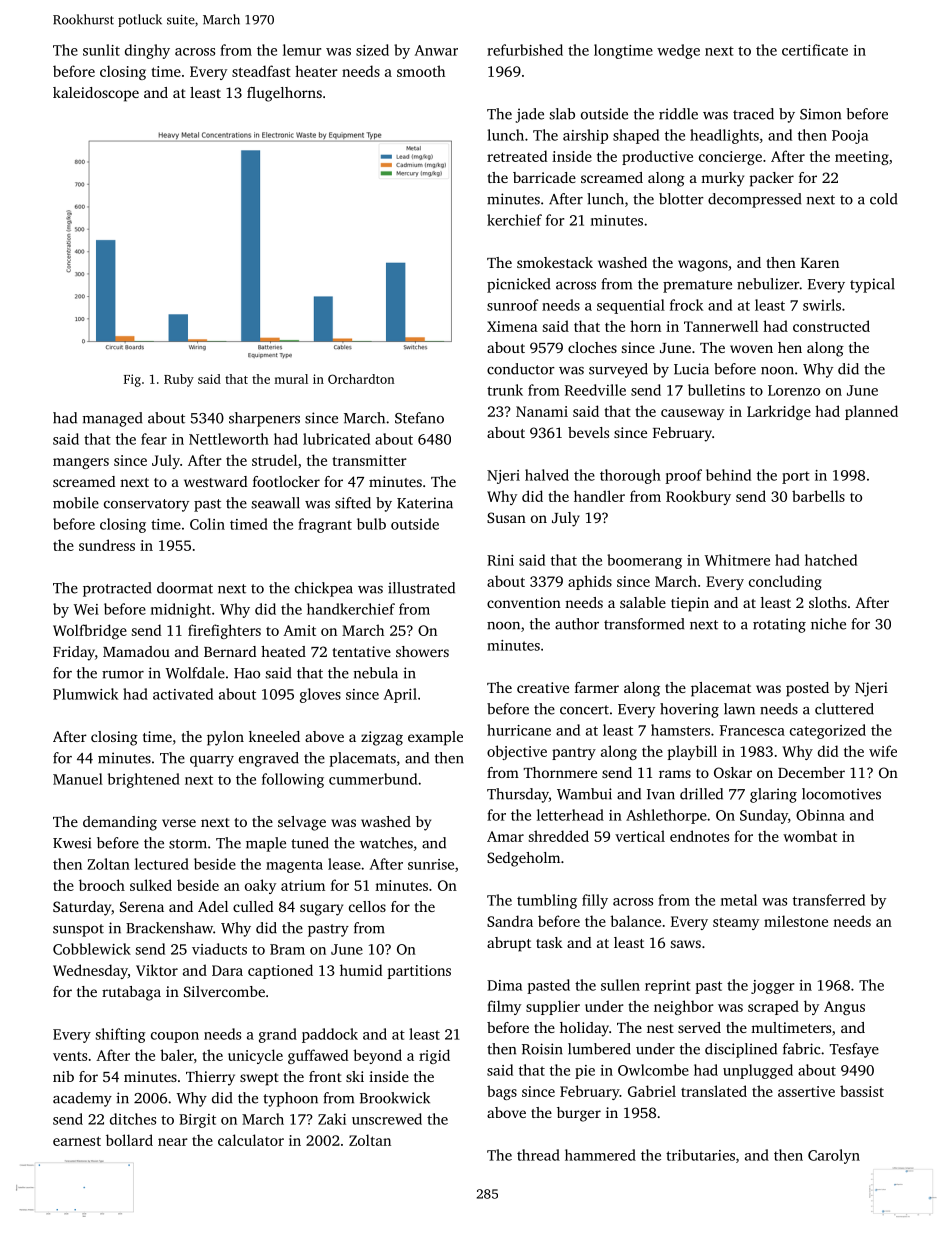 The height and width of the image is (1233, 952). I want to click on Hao, so click(247, 673).
